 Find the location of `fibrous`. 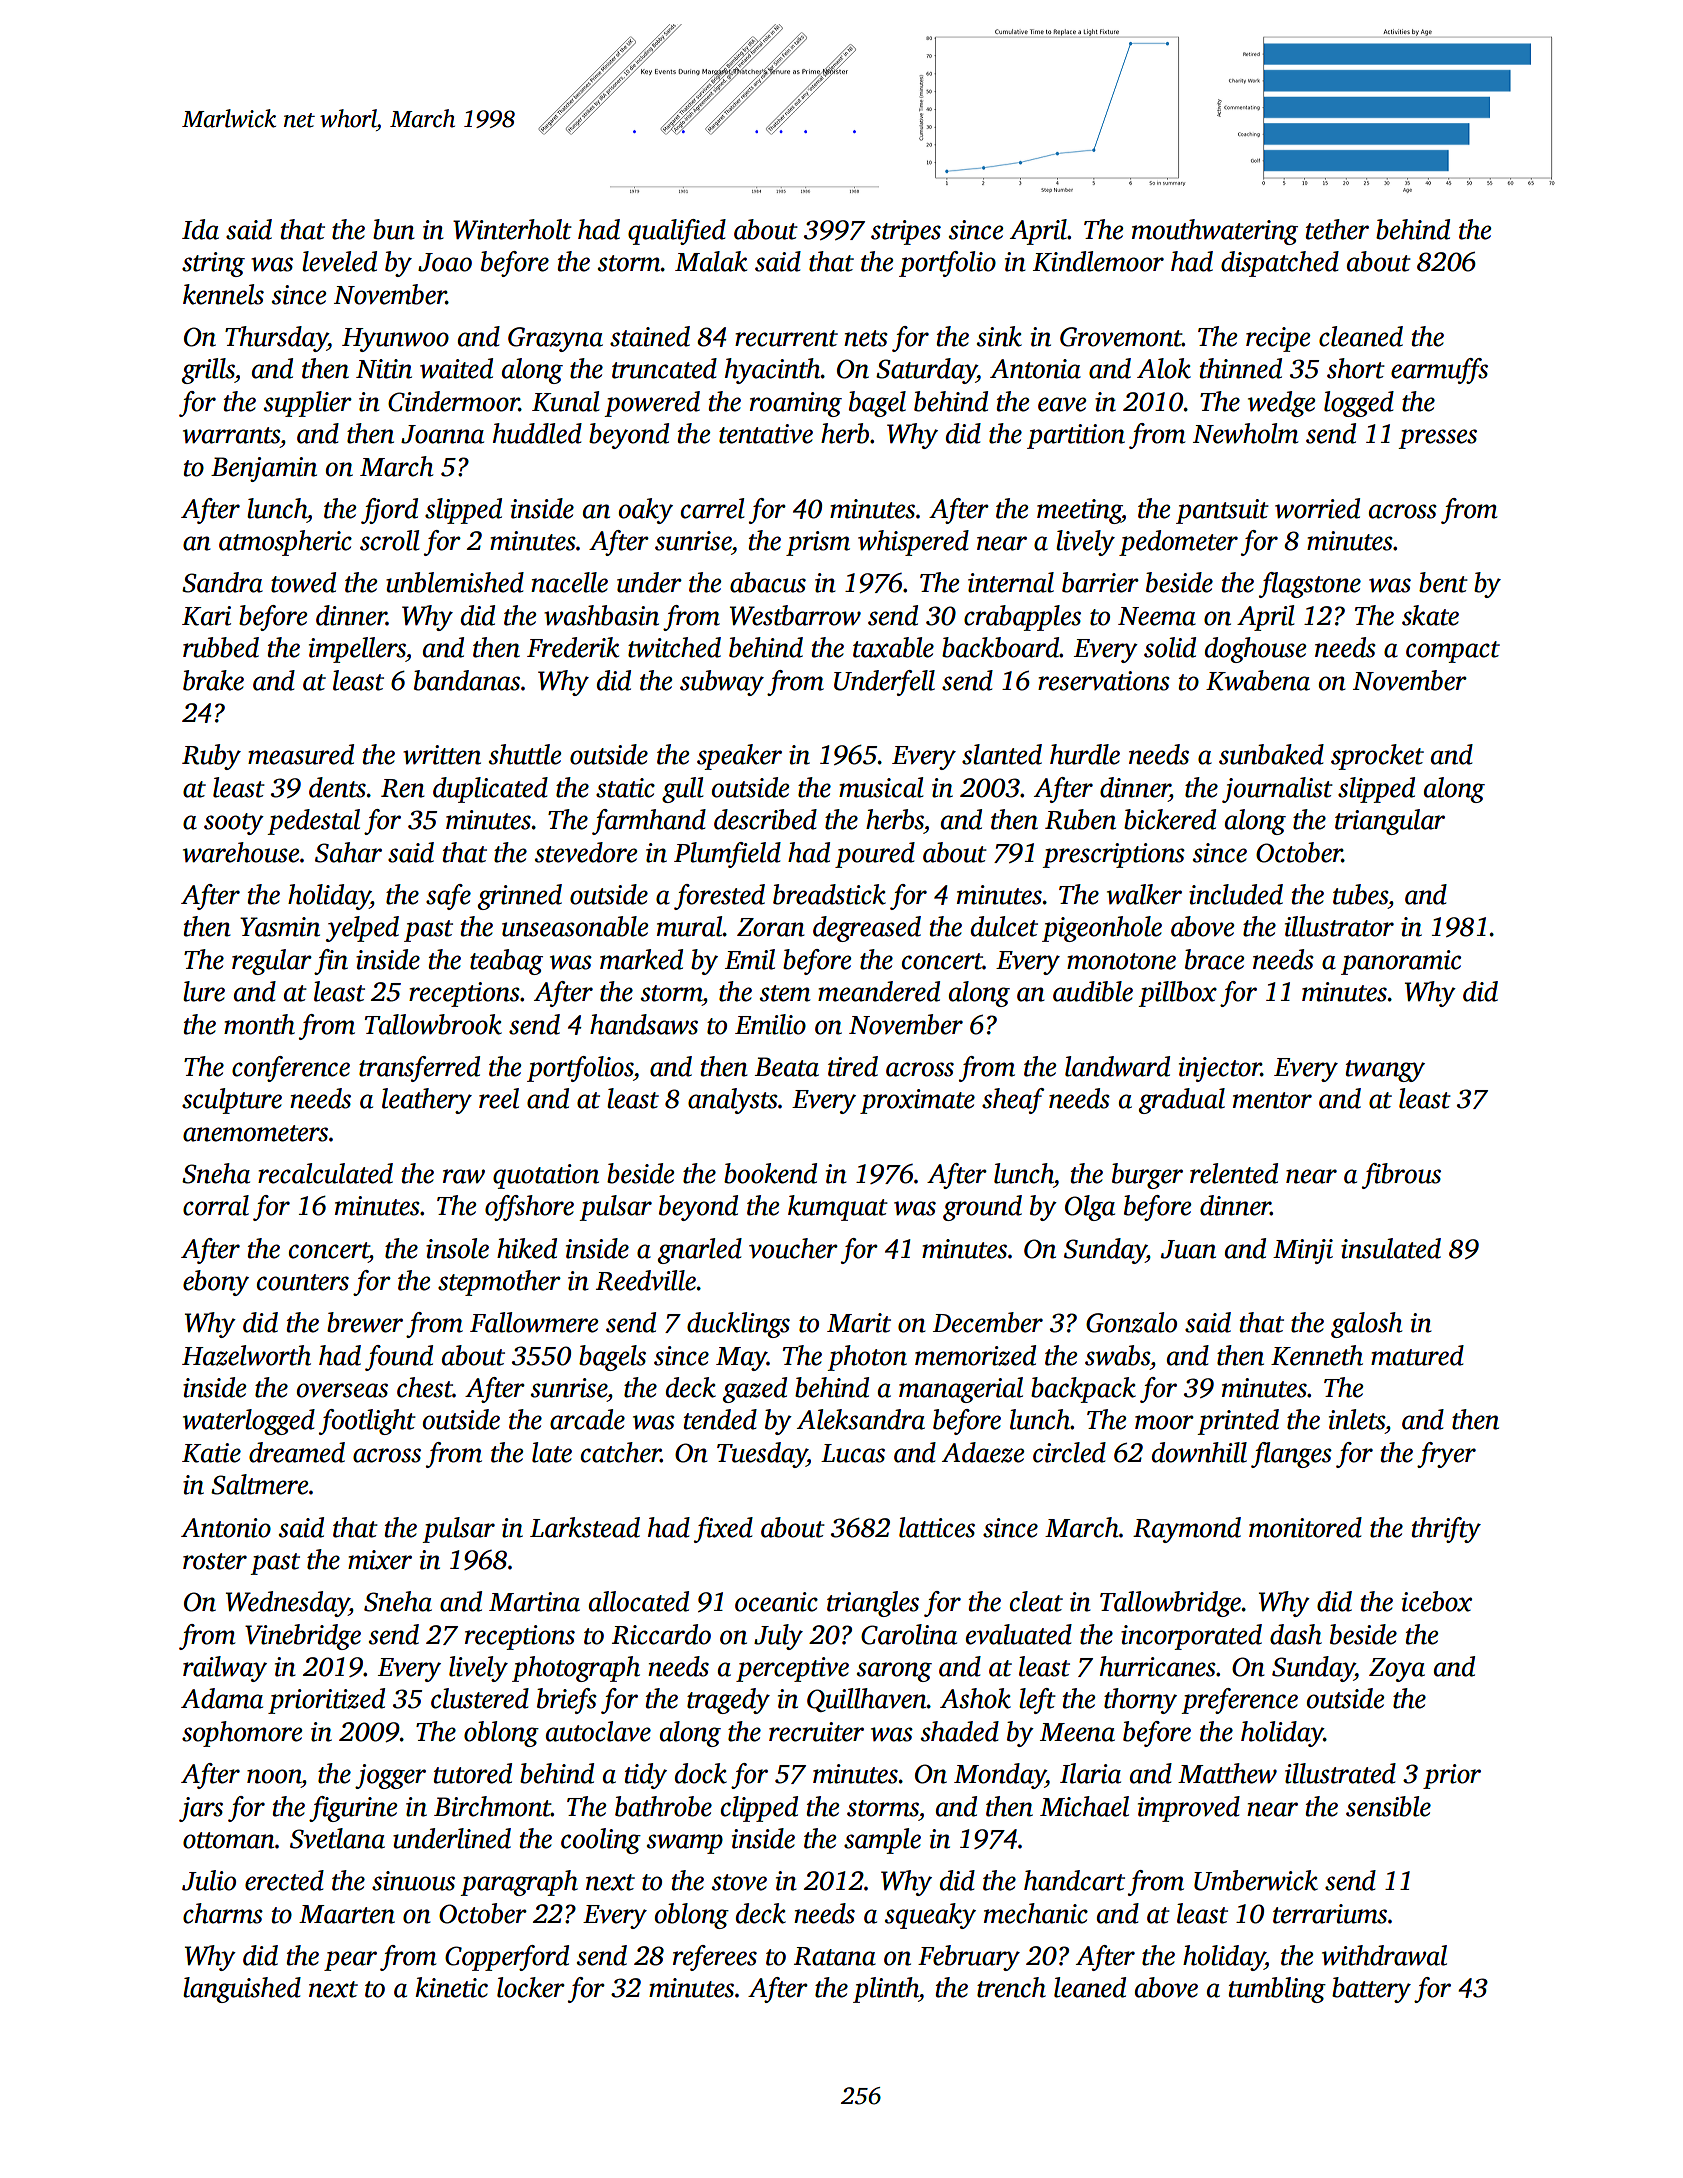

fibrous is located at coordinates (1401, 1176).
